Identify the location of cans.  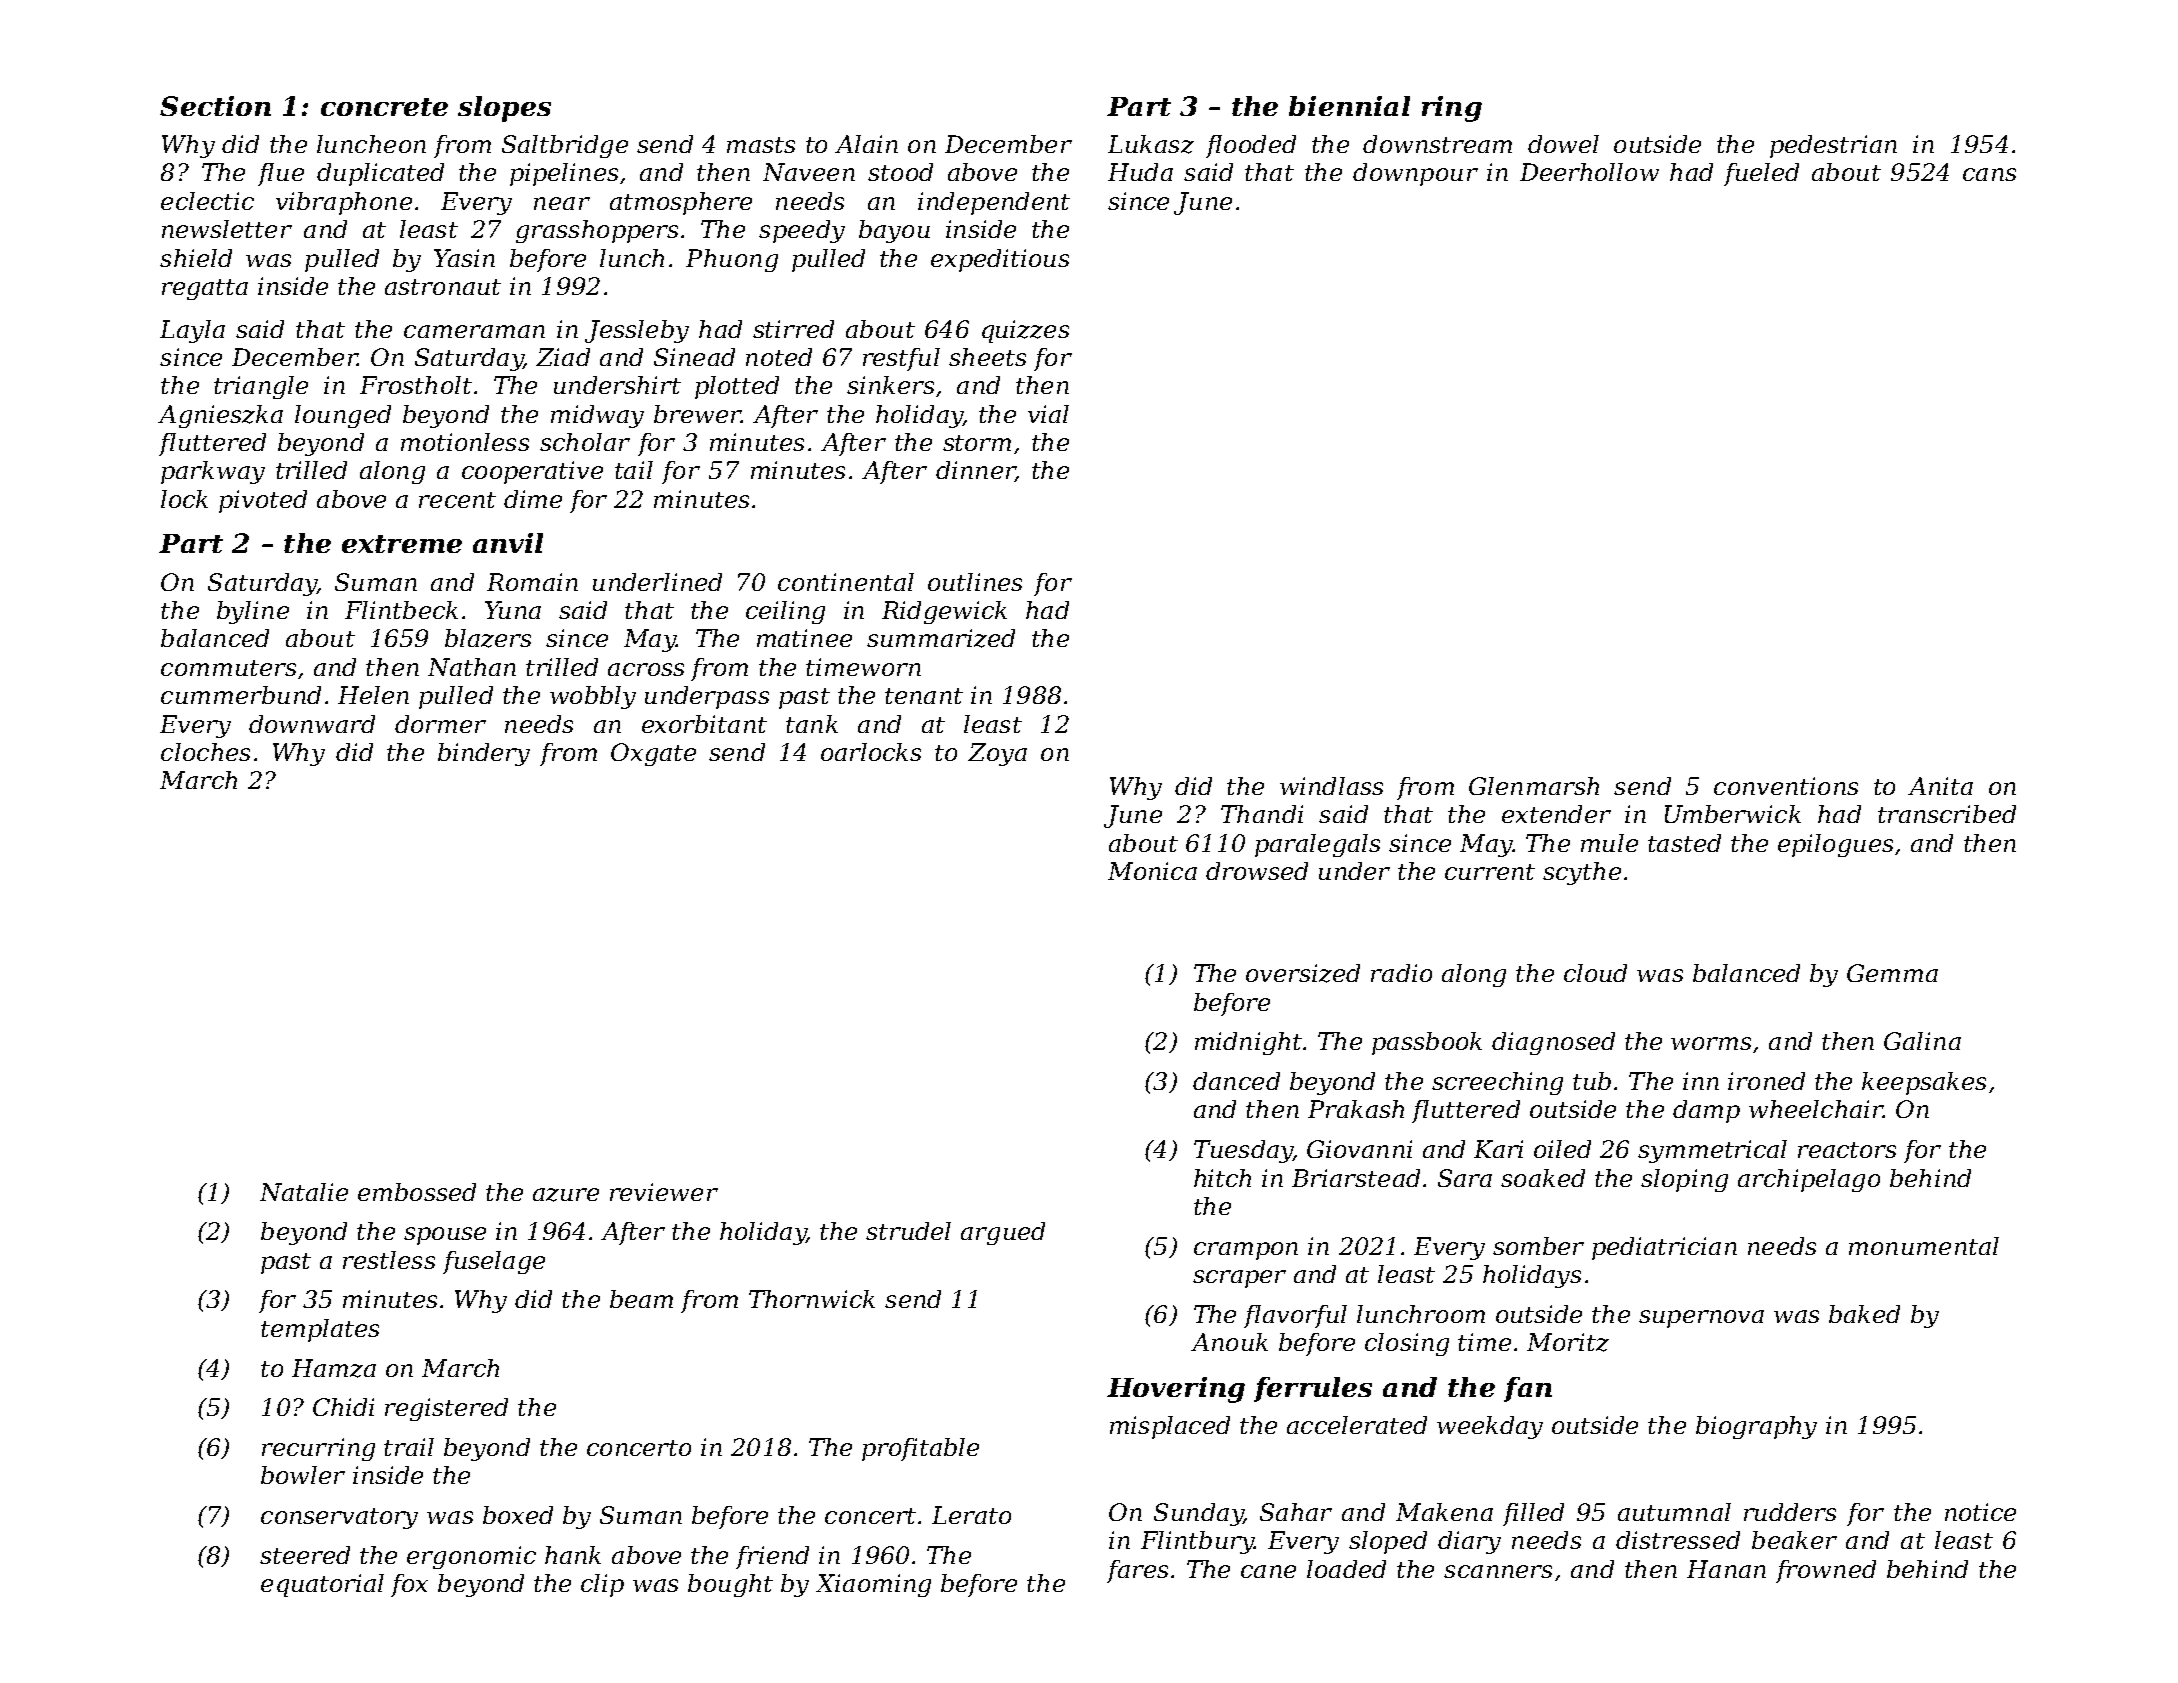
(1989, 174).
